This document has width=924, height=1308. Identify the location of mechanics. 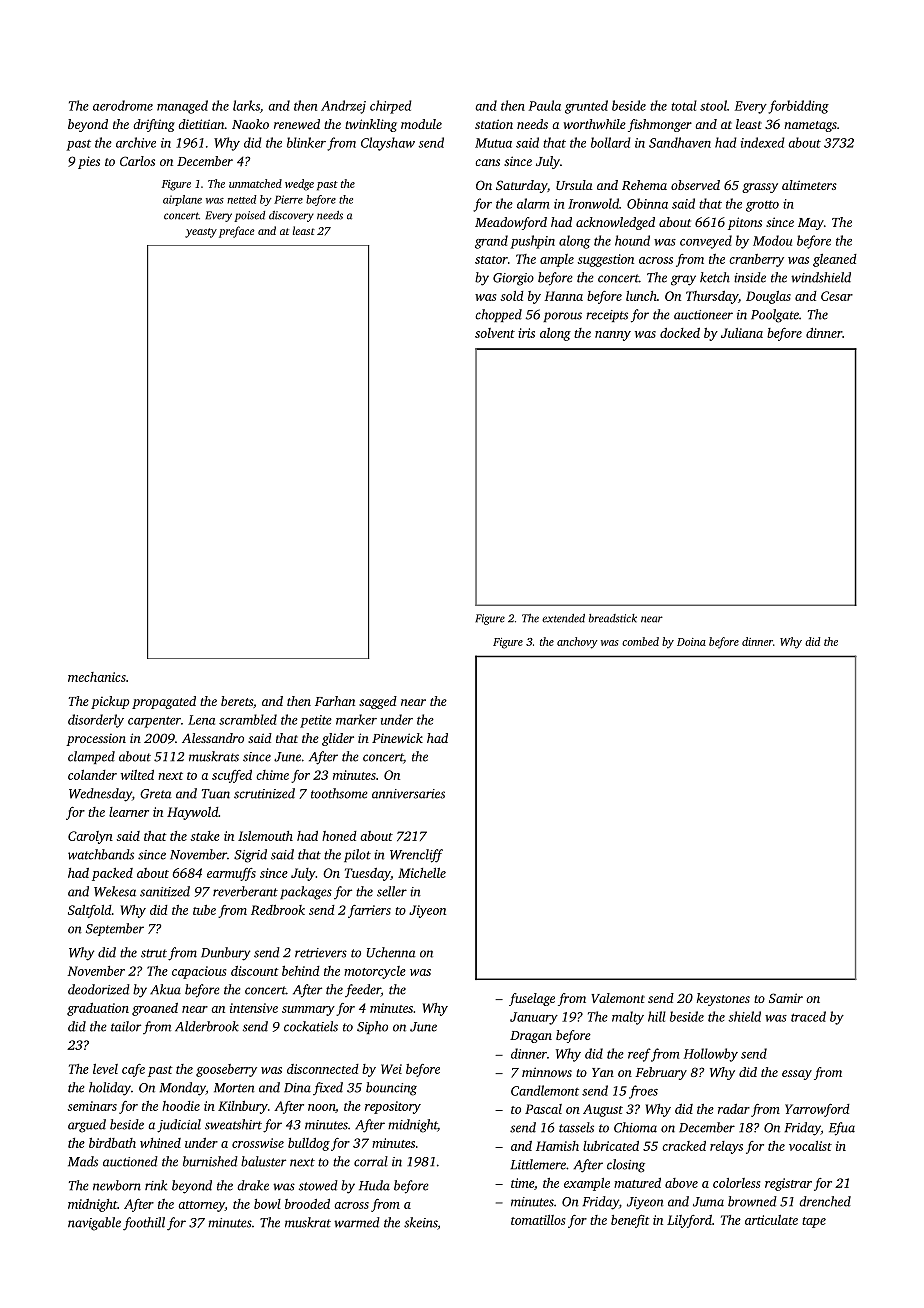
(97, 677).
